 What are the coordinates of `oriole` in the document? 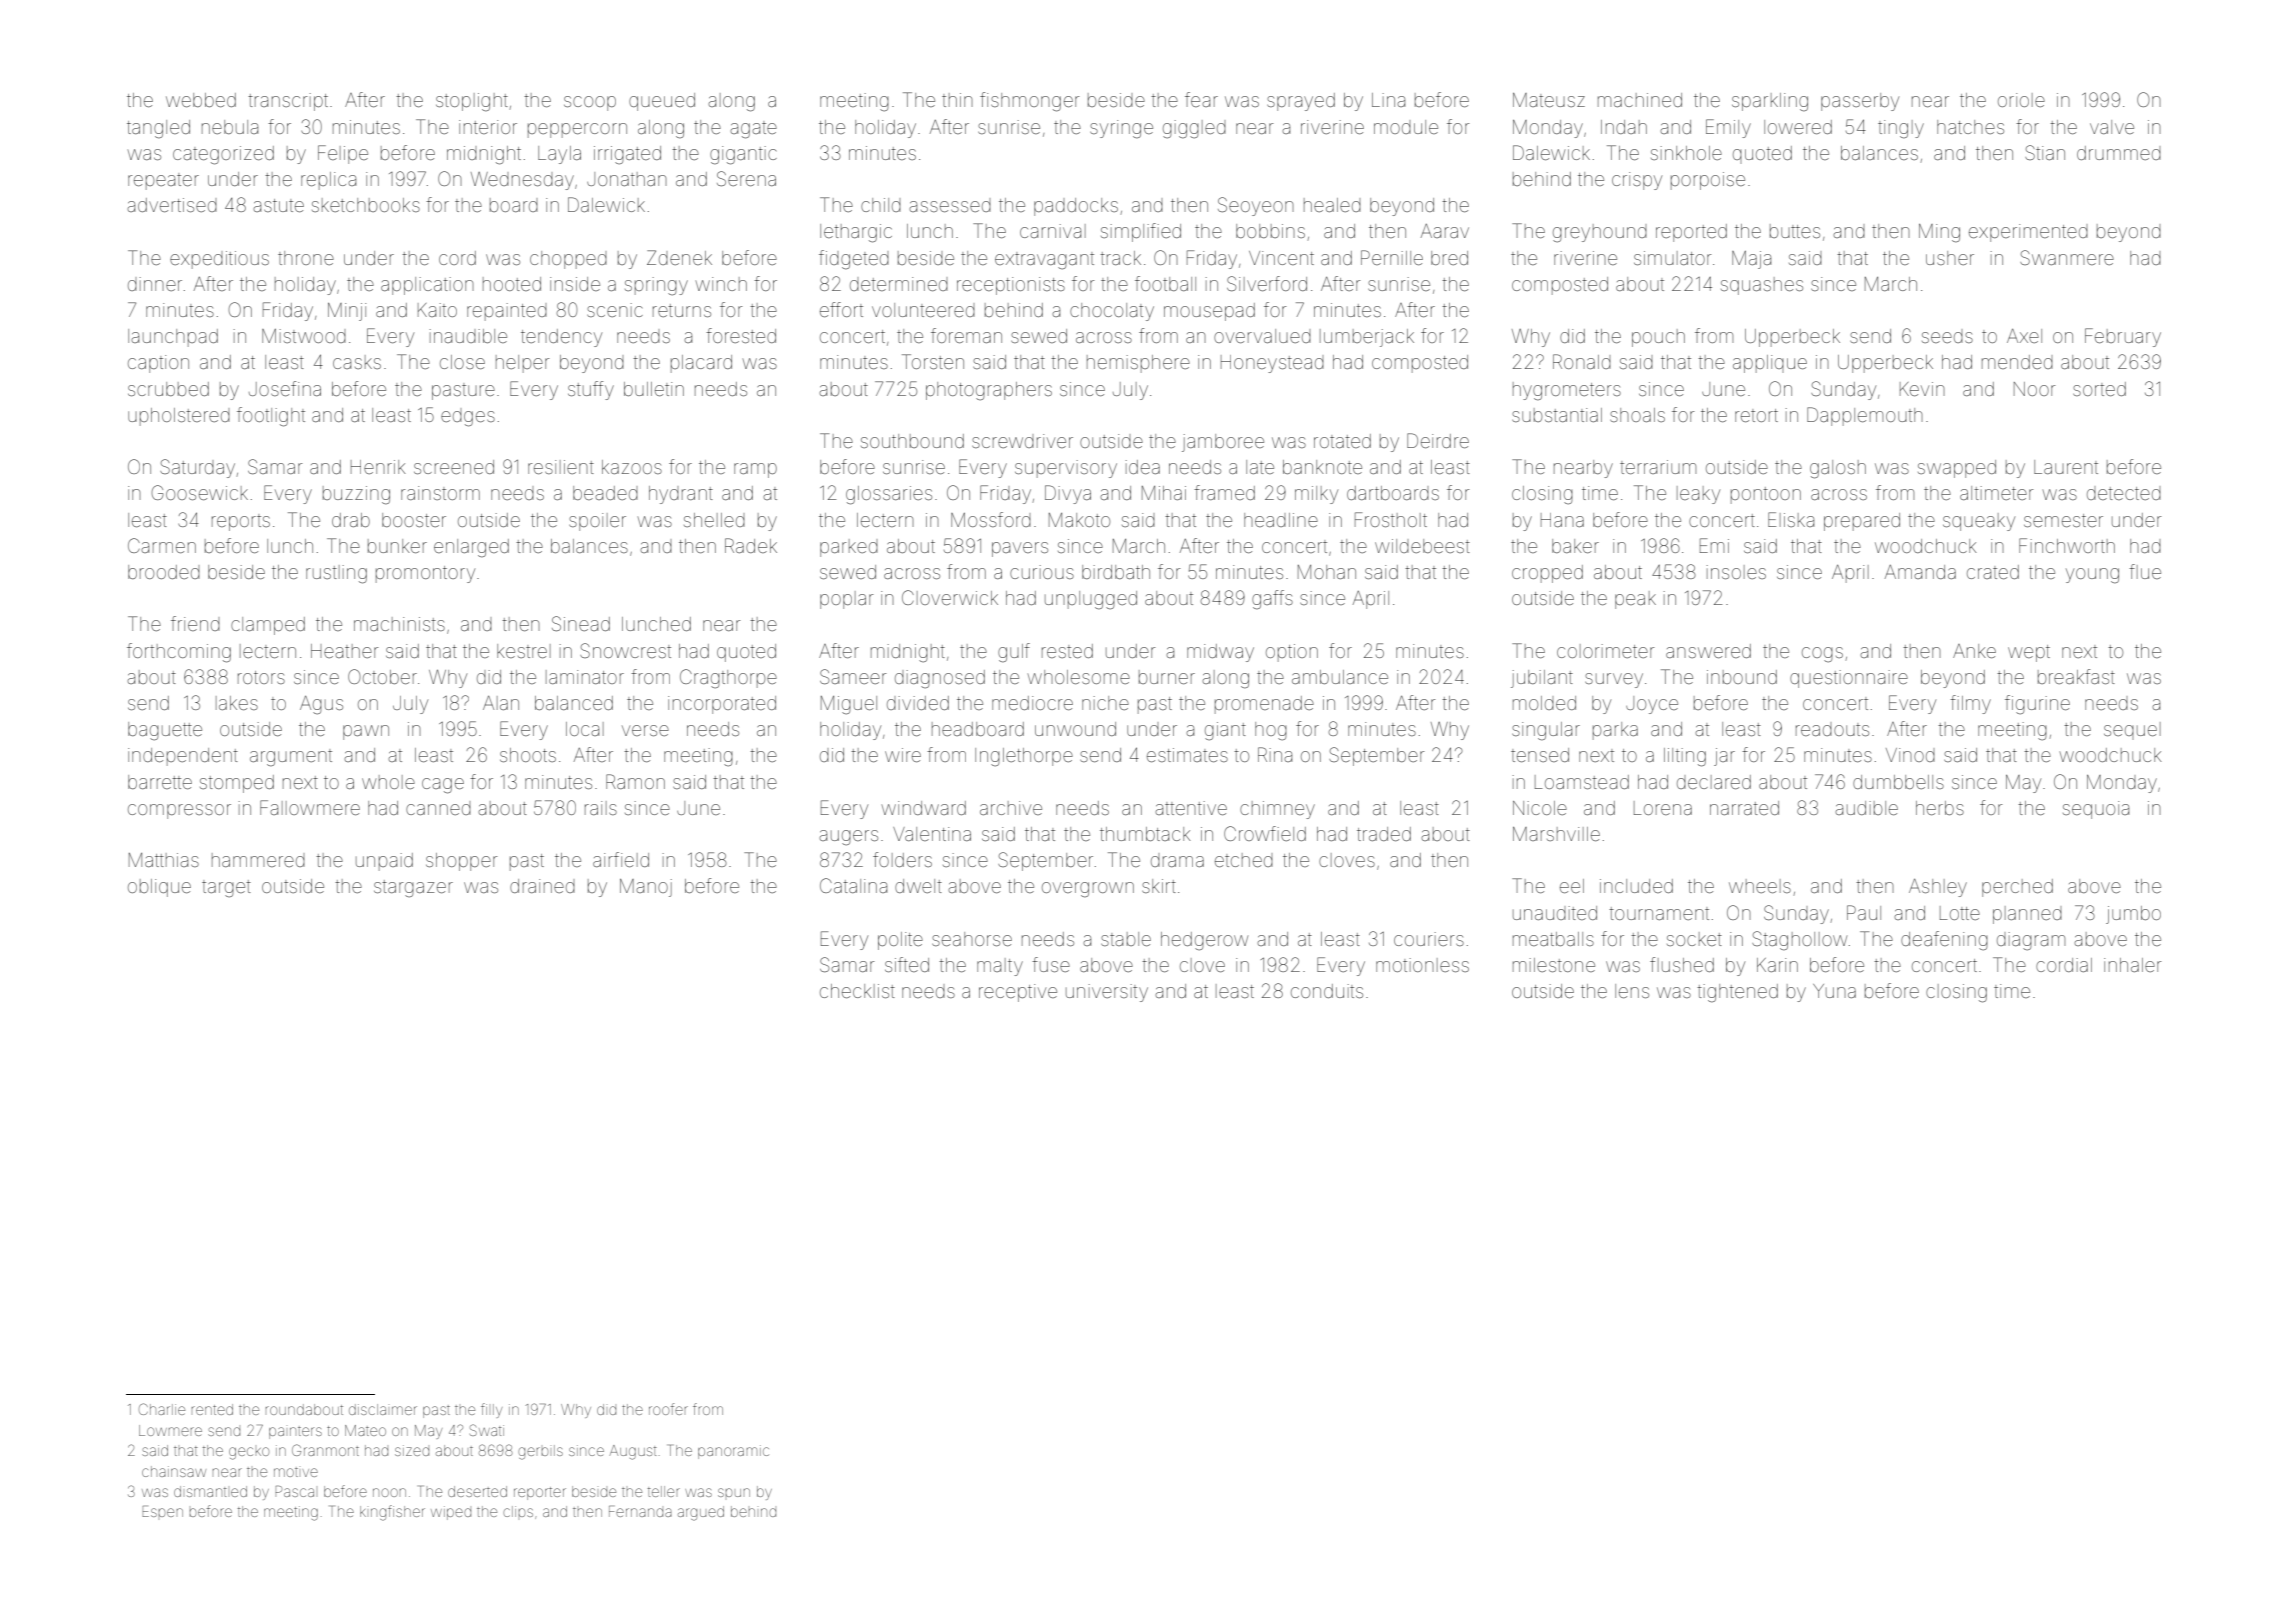 It's located at (2021, 100).
